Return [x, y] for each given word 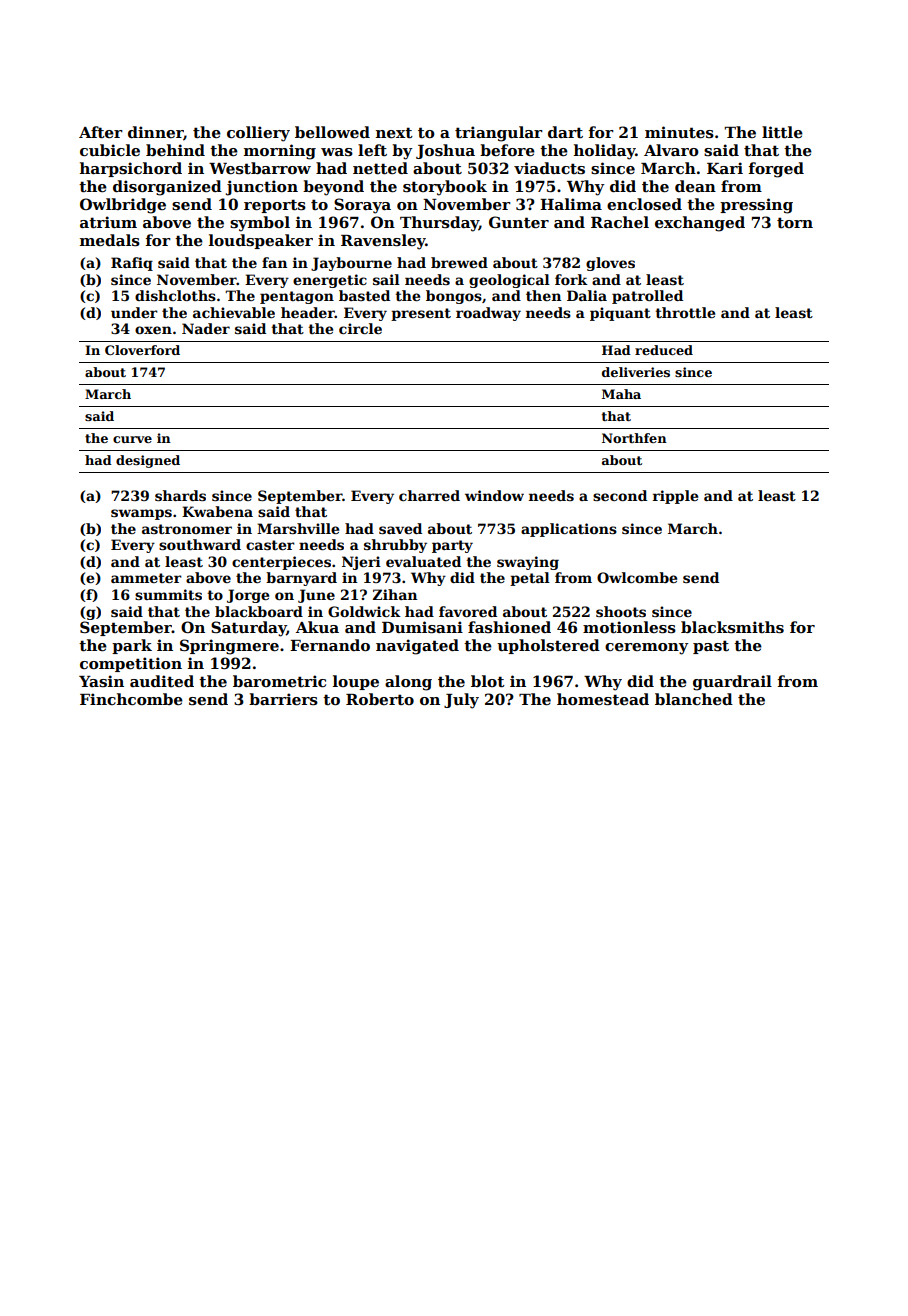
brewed [459, 262]
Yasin [101, 681]
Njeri [361, 563]
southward [200, 544]
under [134, 312]
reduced [664, 350]
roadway [488, 314]
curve [132, 439]
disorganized [167, 188]
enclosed [644, 204]
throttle [685, 312]
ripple [675, 497]
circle [360, 328]
